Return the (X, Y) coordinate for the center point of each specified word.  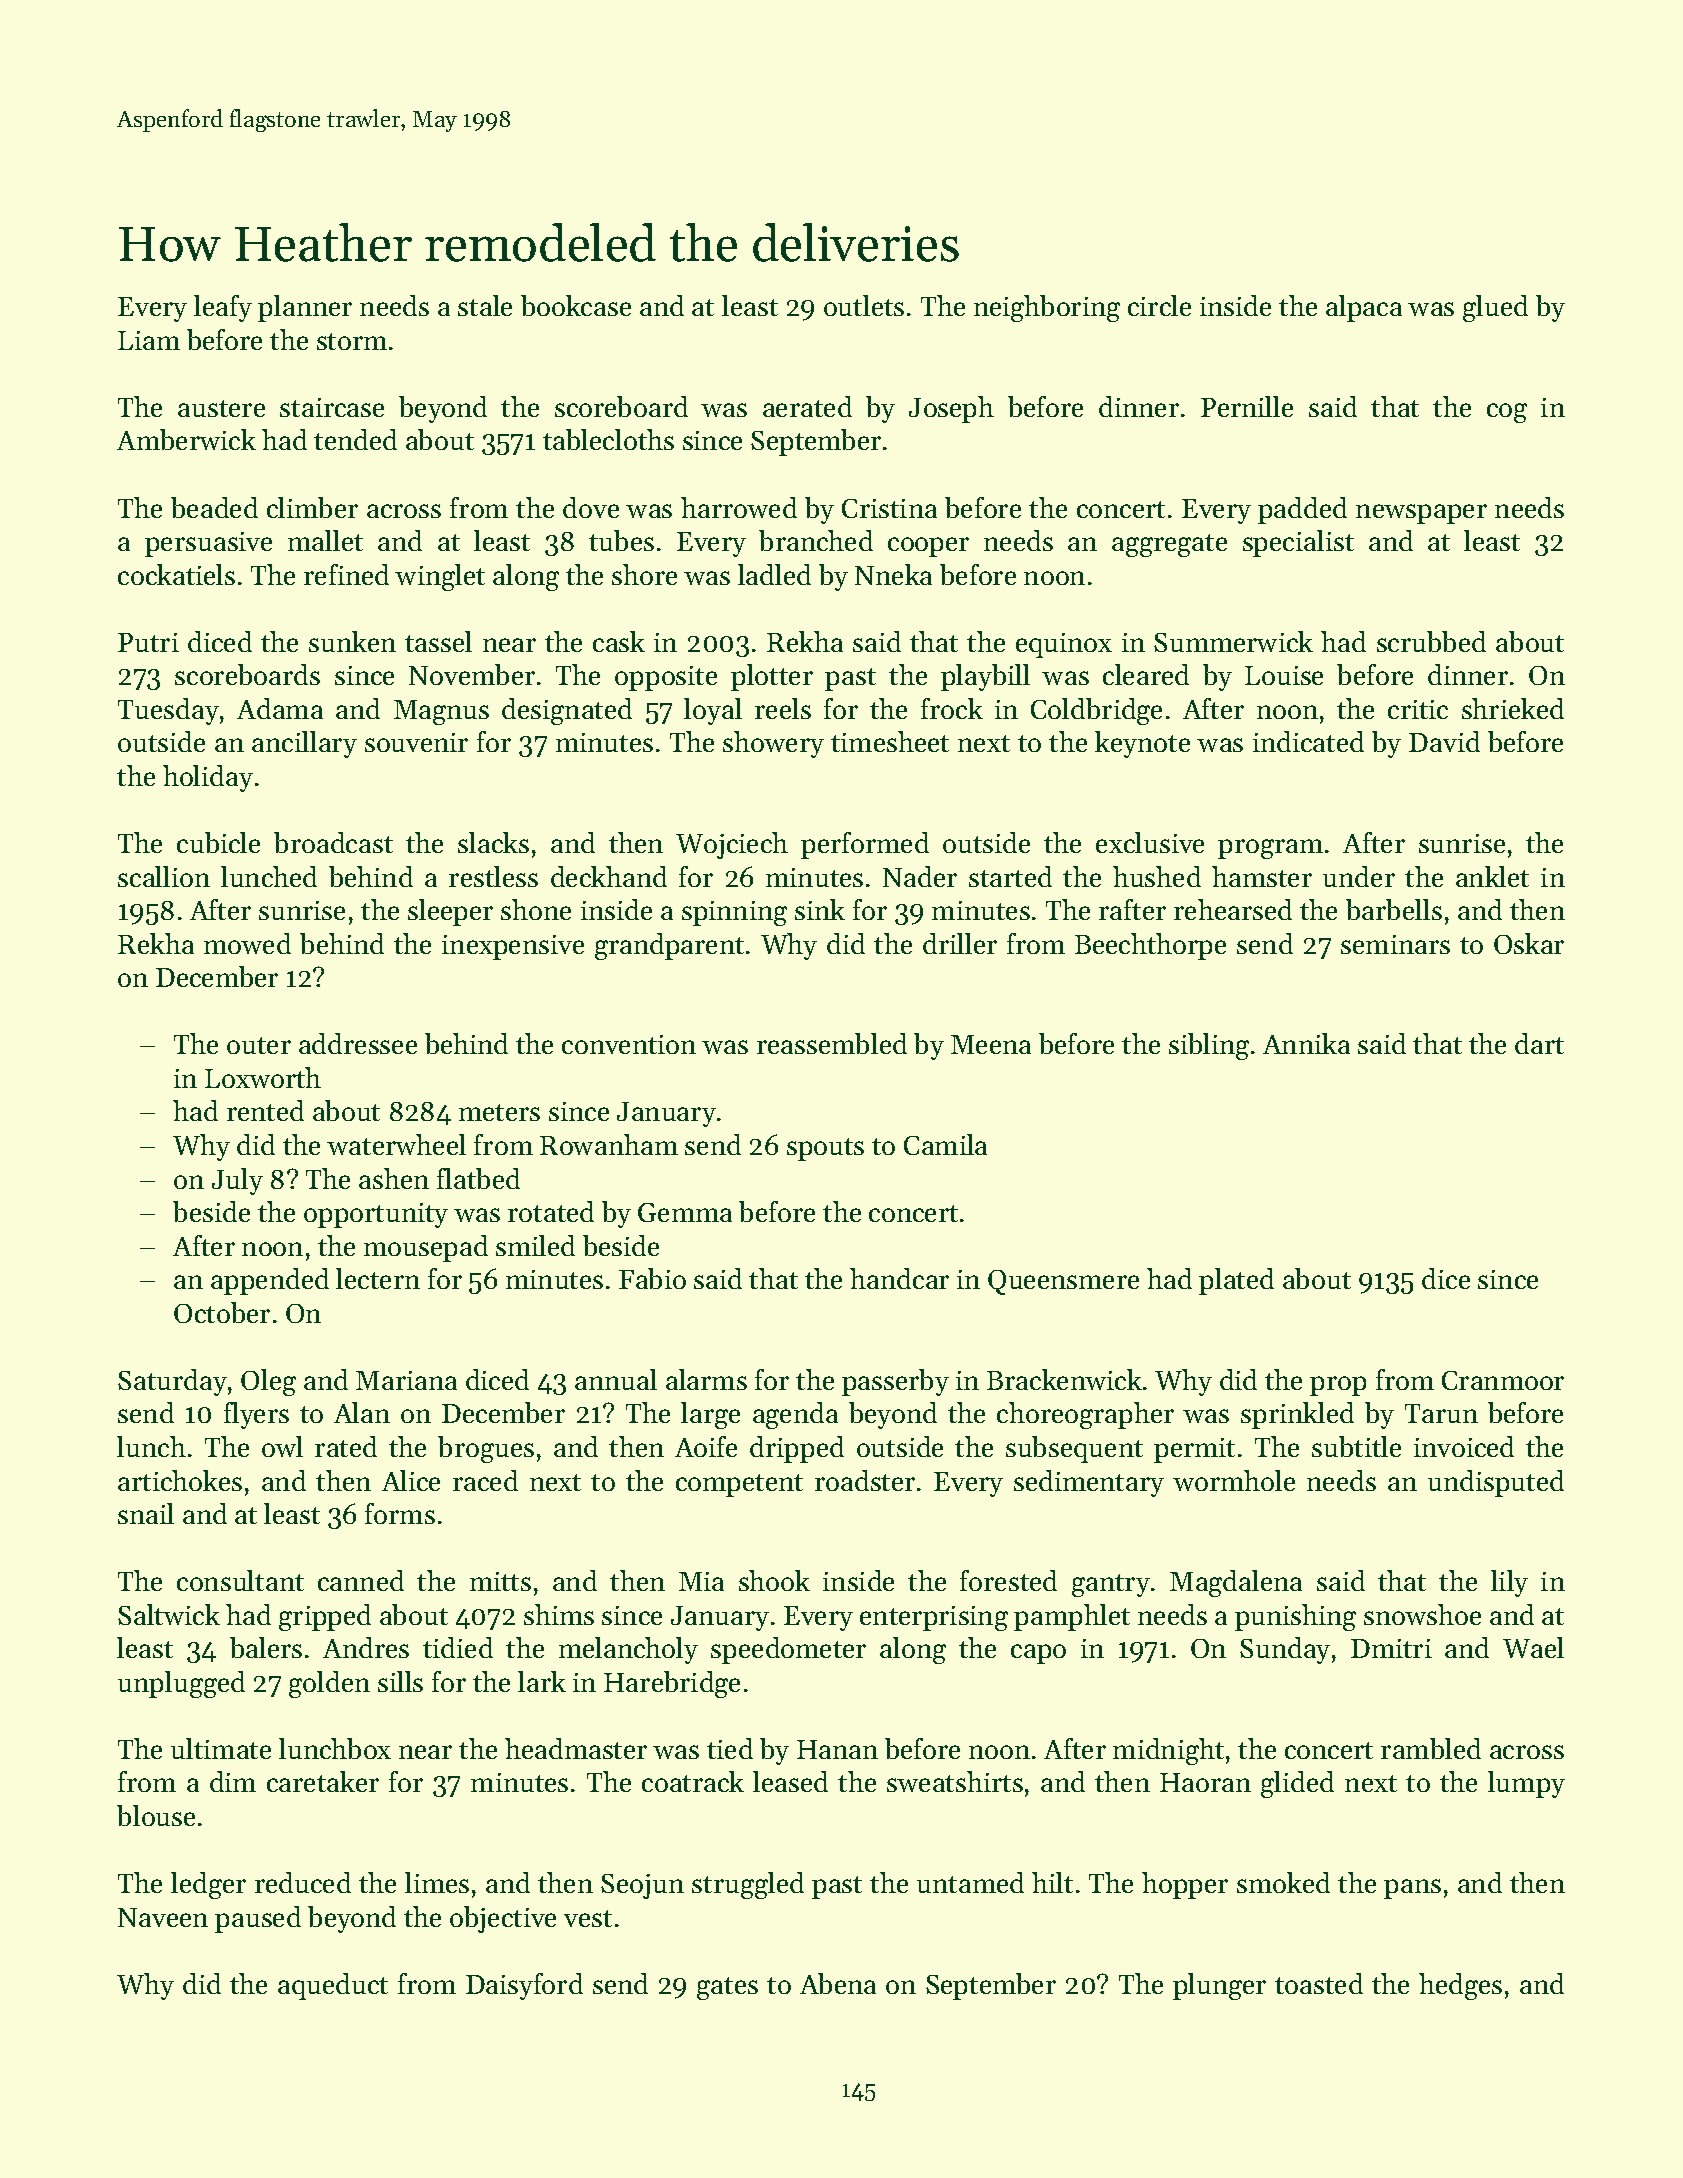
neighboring (1047, 308)
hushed (1157, 876)
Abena (838, 1983)
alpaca (1364, 308)
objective (503, 1919)
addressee (358, 1043)
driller (960, 943)
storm (352, 341)
